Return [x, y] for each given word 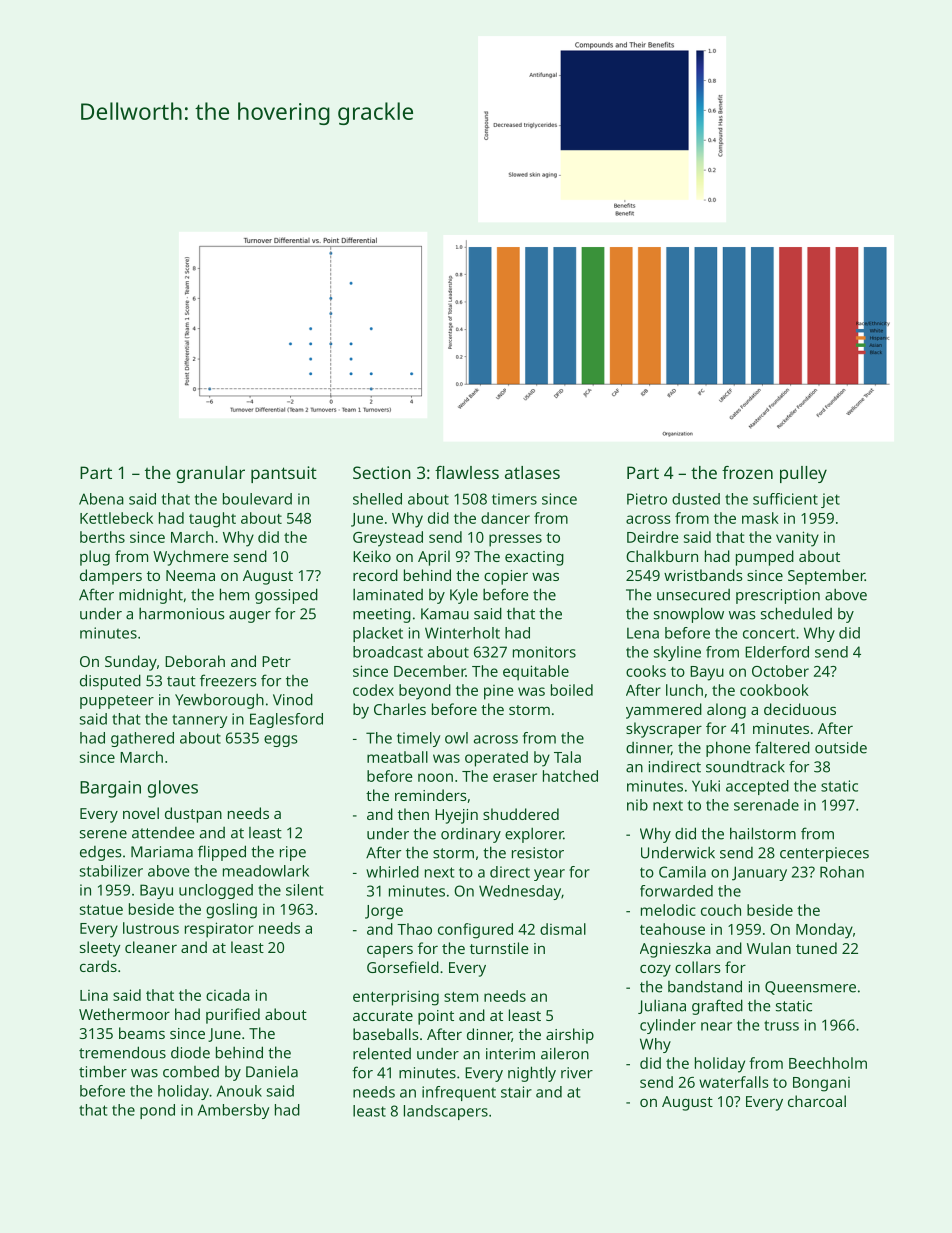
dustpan [193, 815]
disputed [110, 682]
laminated [388, 595]
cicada [228, 995]
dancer [505, 518]
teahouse [672, 929]
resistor [538, 853]
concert [769, 633]
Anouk [239, 1091]
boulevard [257, 499]
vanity [797, 539]
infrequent [459, 1093]
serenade [766, 805]
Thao [414, 929]
